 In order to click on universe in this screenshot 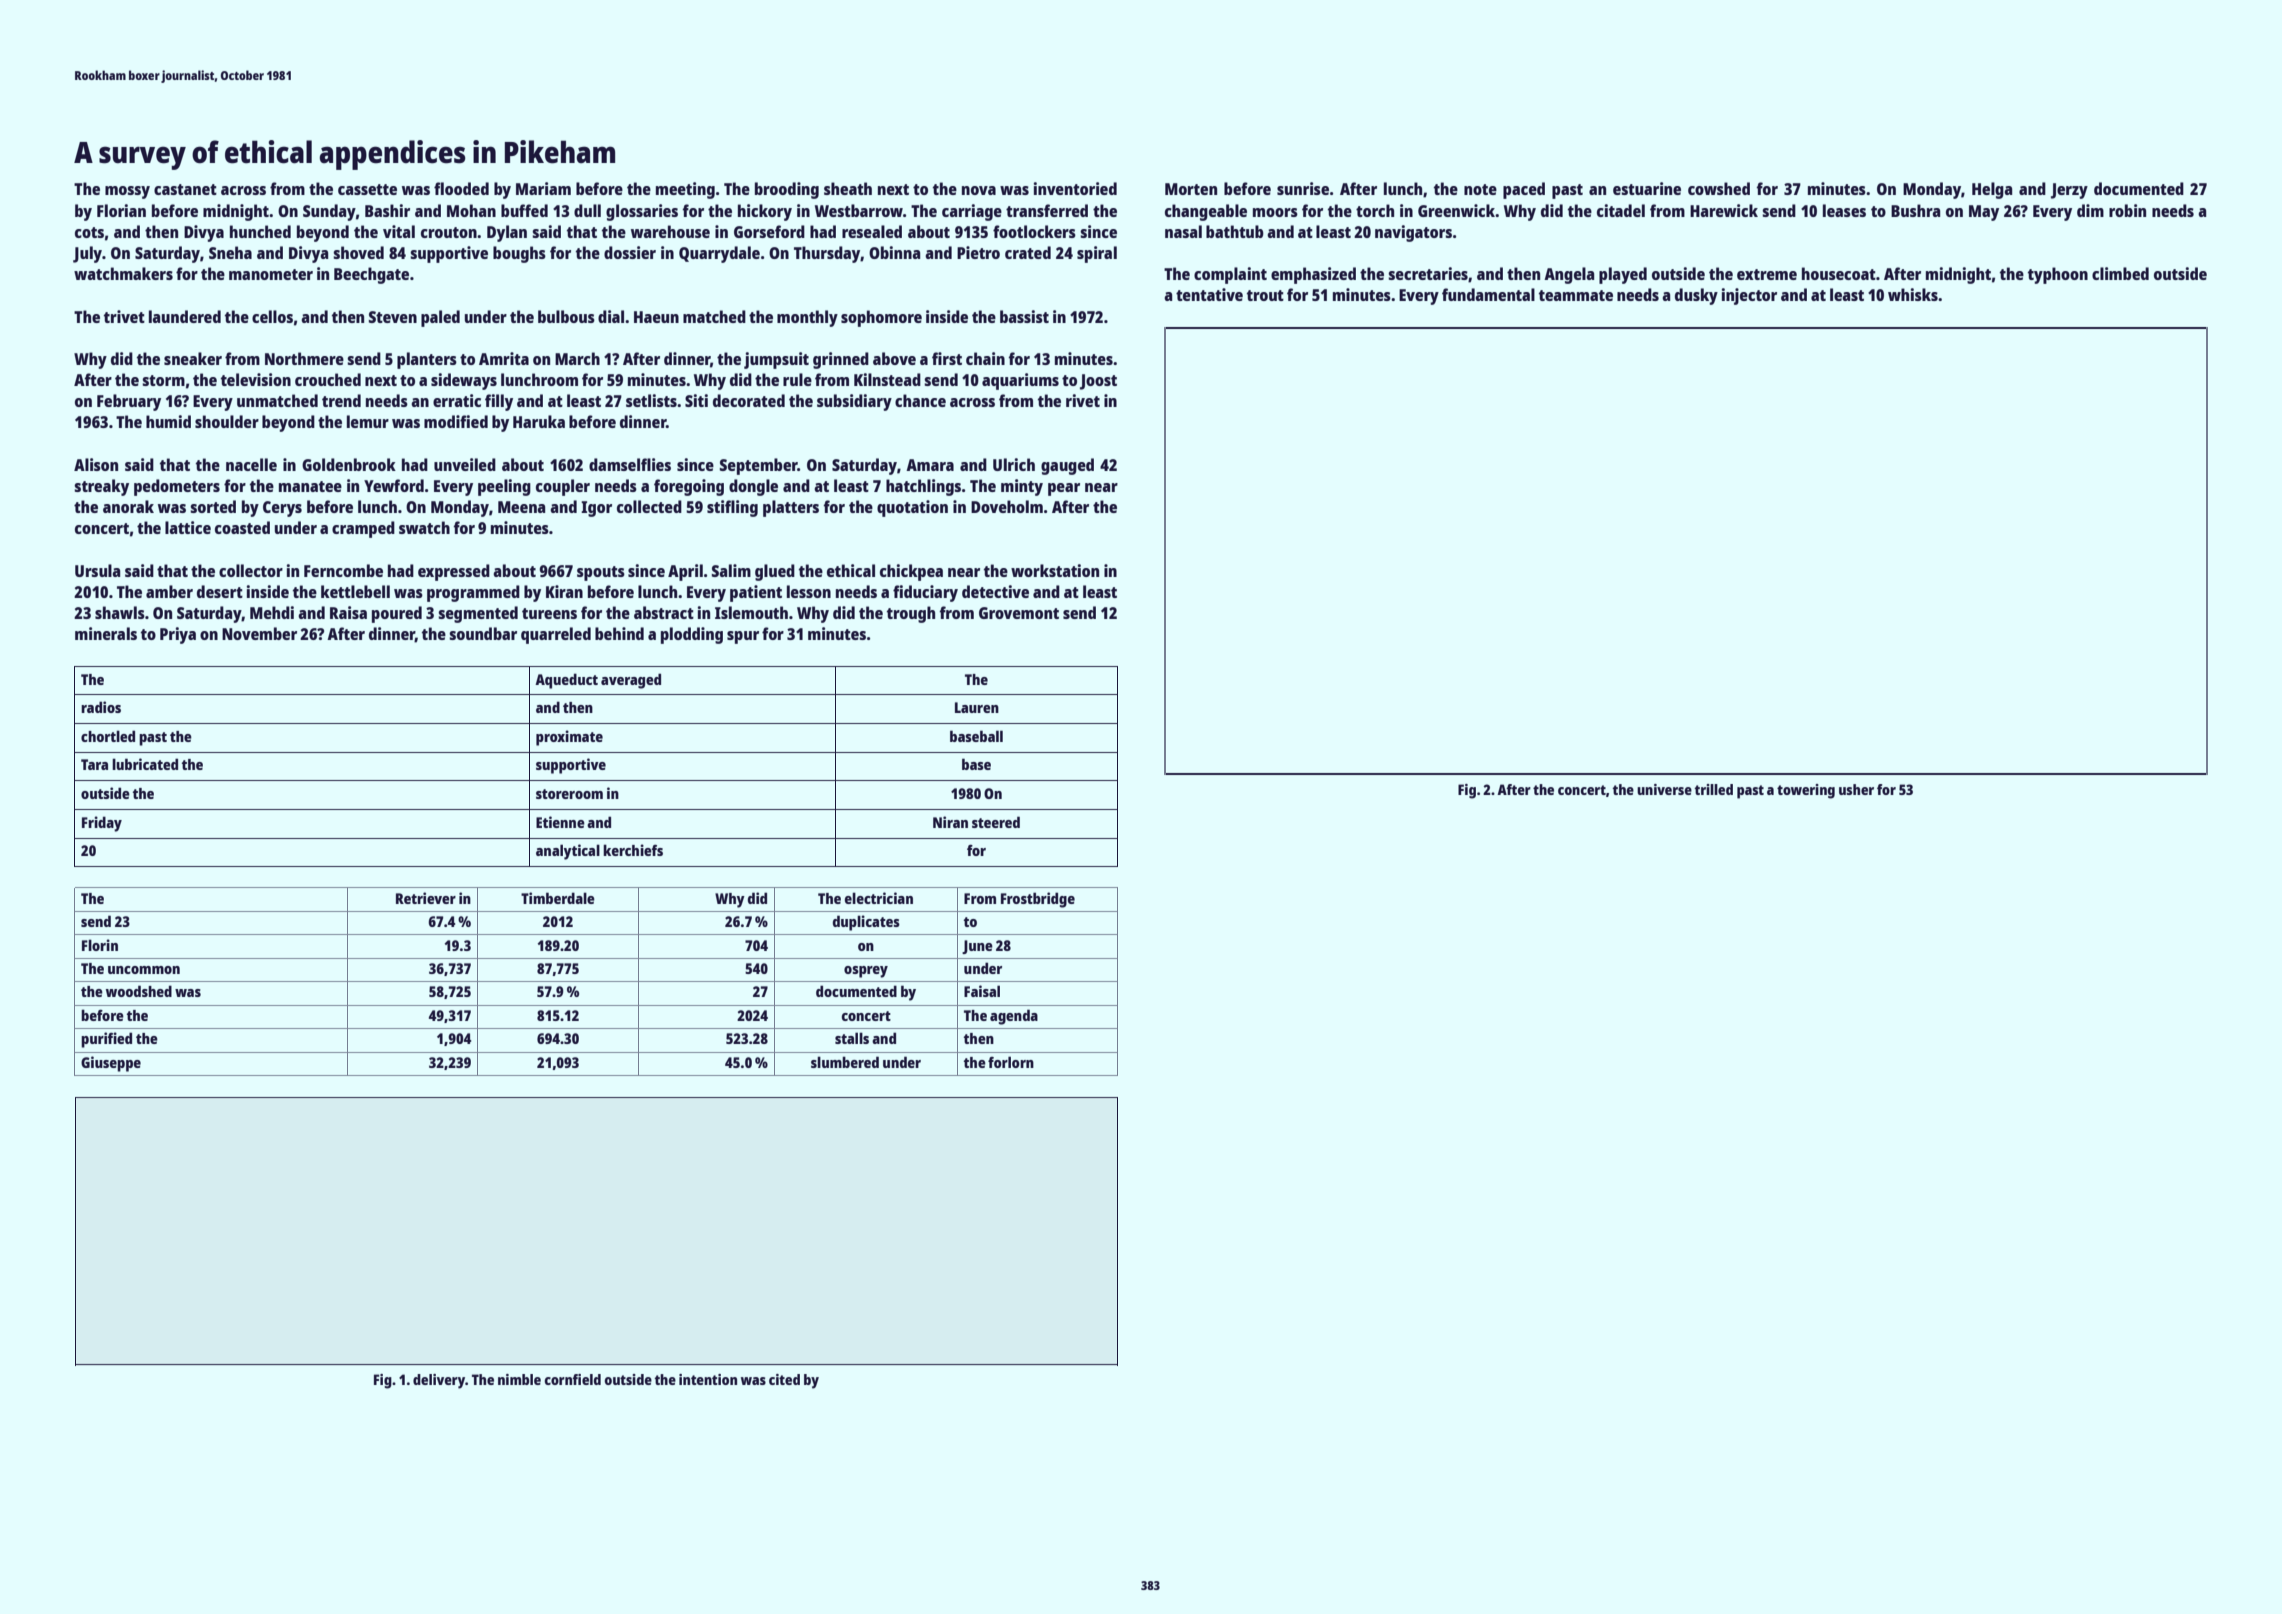, I will do `click(1664, 789)`.
